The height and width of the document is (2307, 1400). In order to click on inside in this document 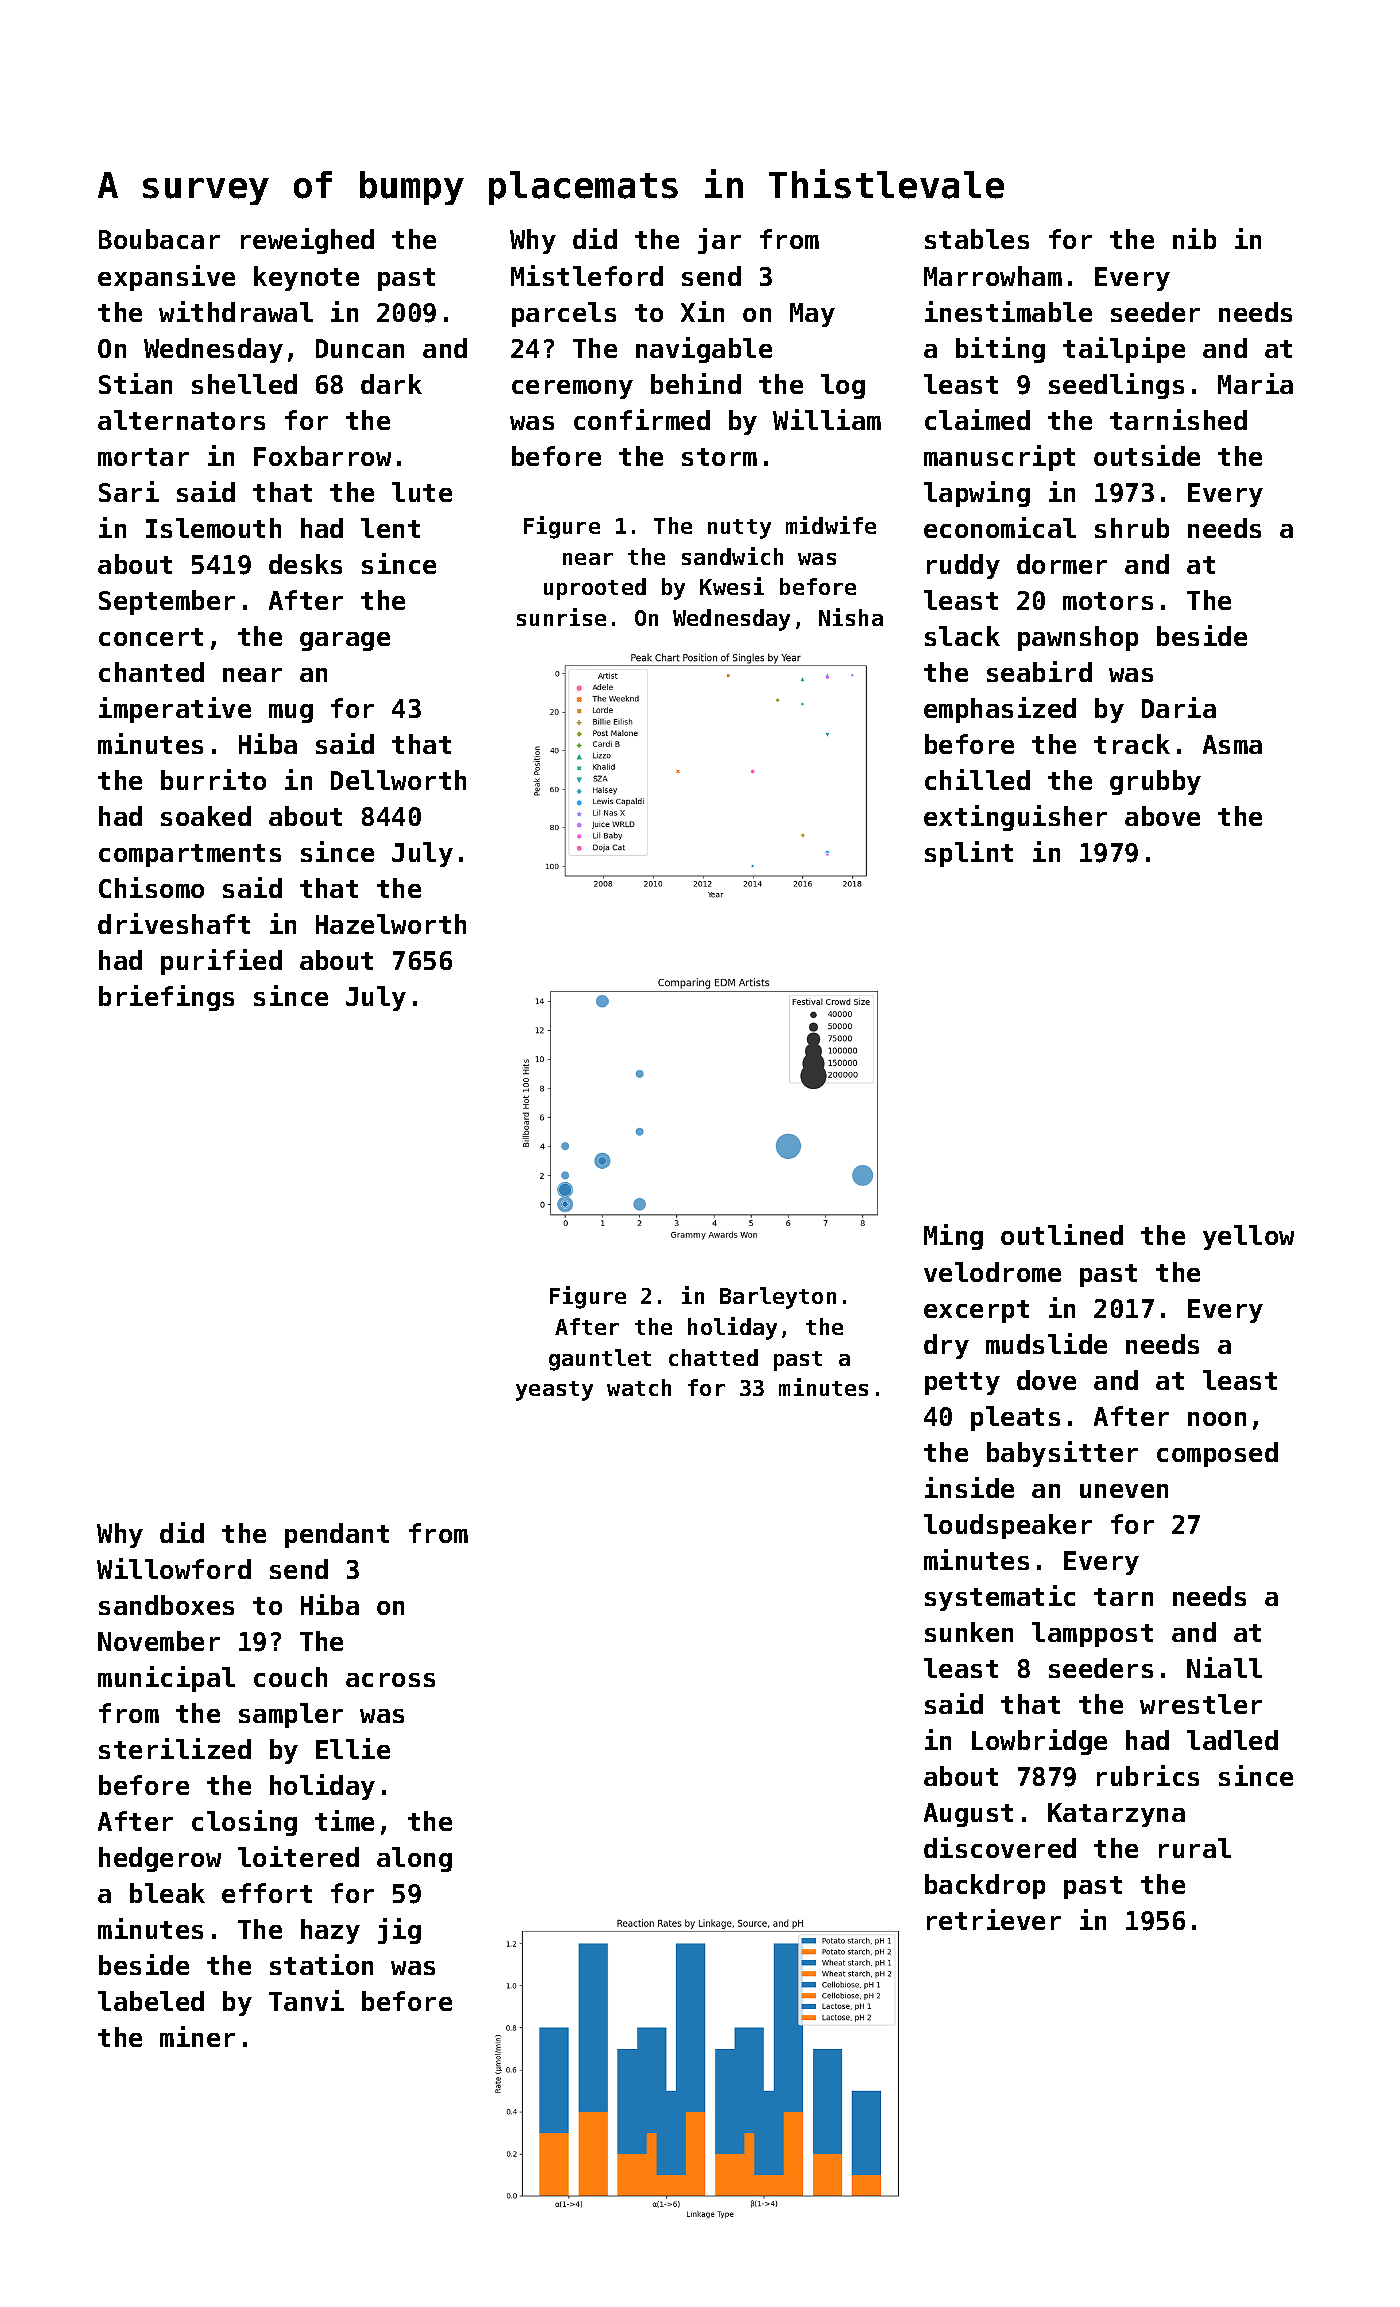, I will do `click(969, 1487)`.
